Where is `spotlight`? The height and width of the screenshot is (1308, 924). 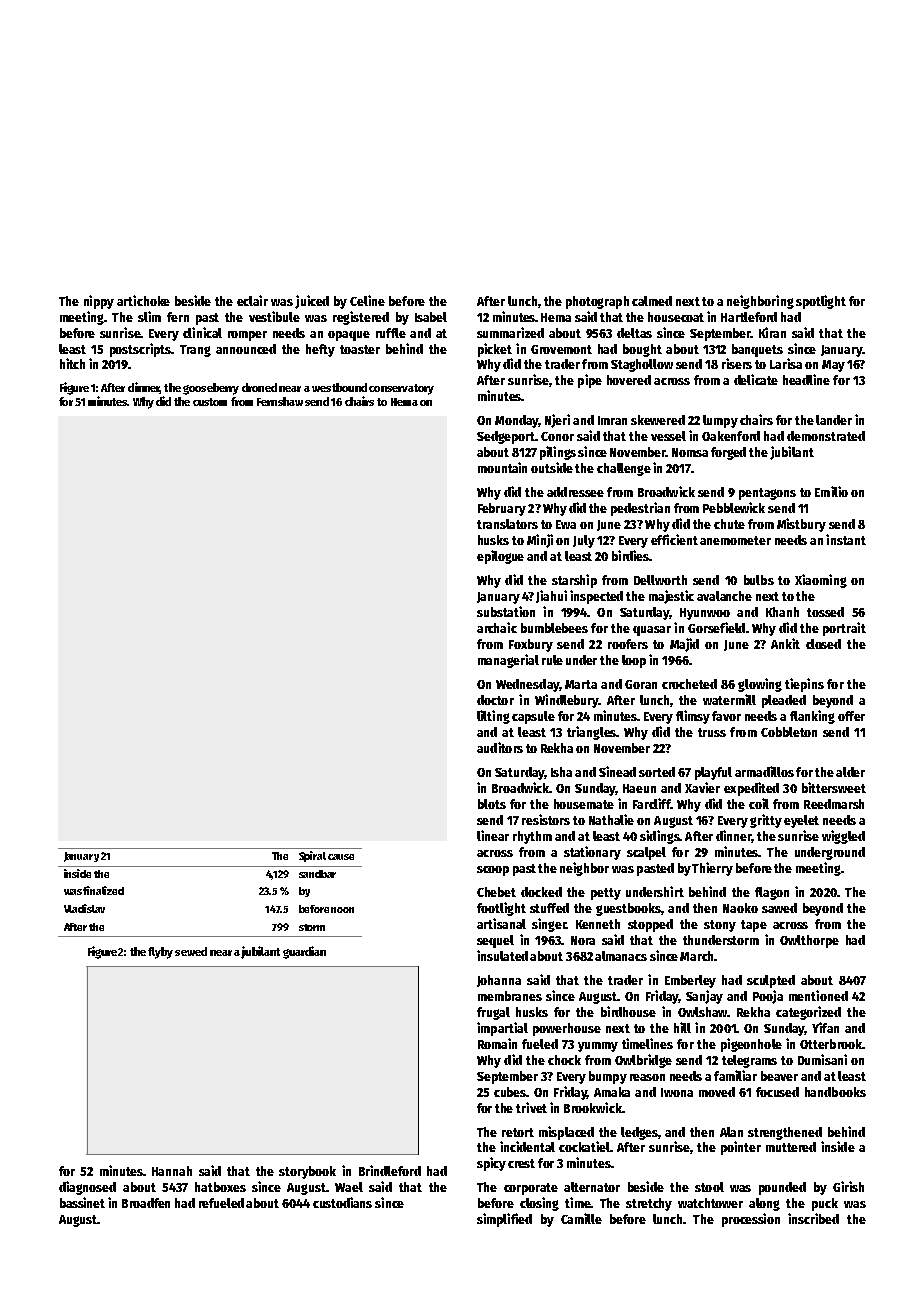
spotlight is located at coordinates (821, 302).
